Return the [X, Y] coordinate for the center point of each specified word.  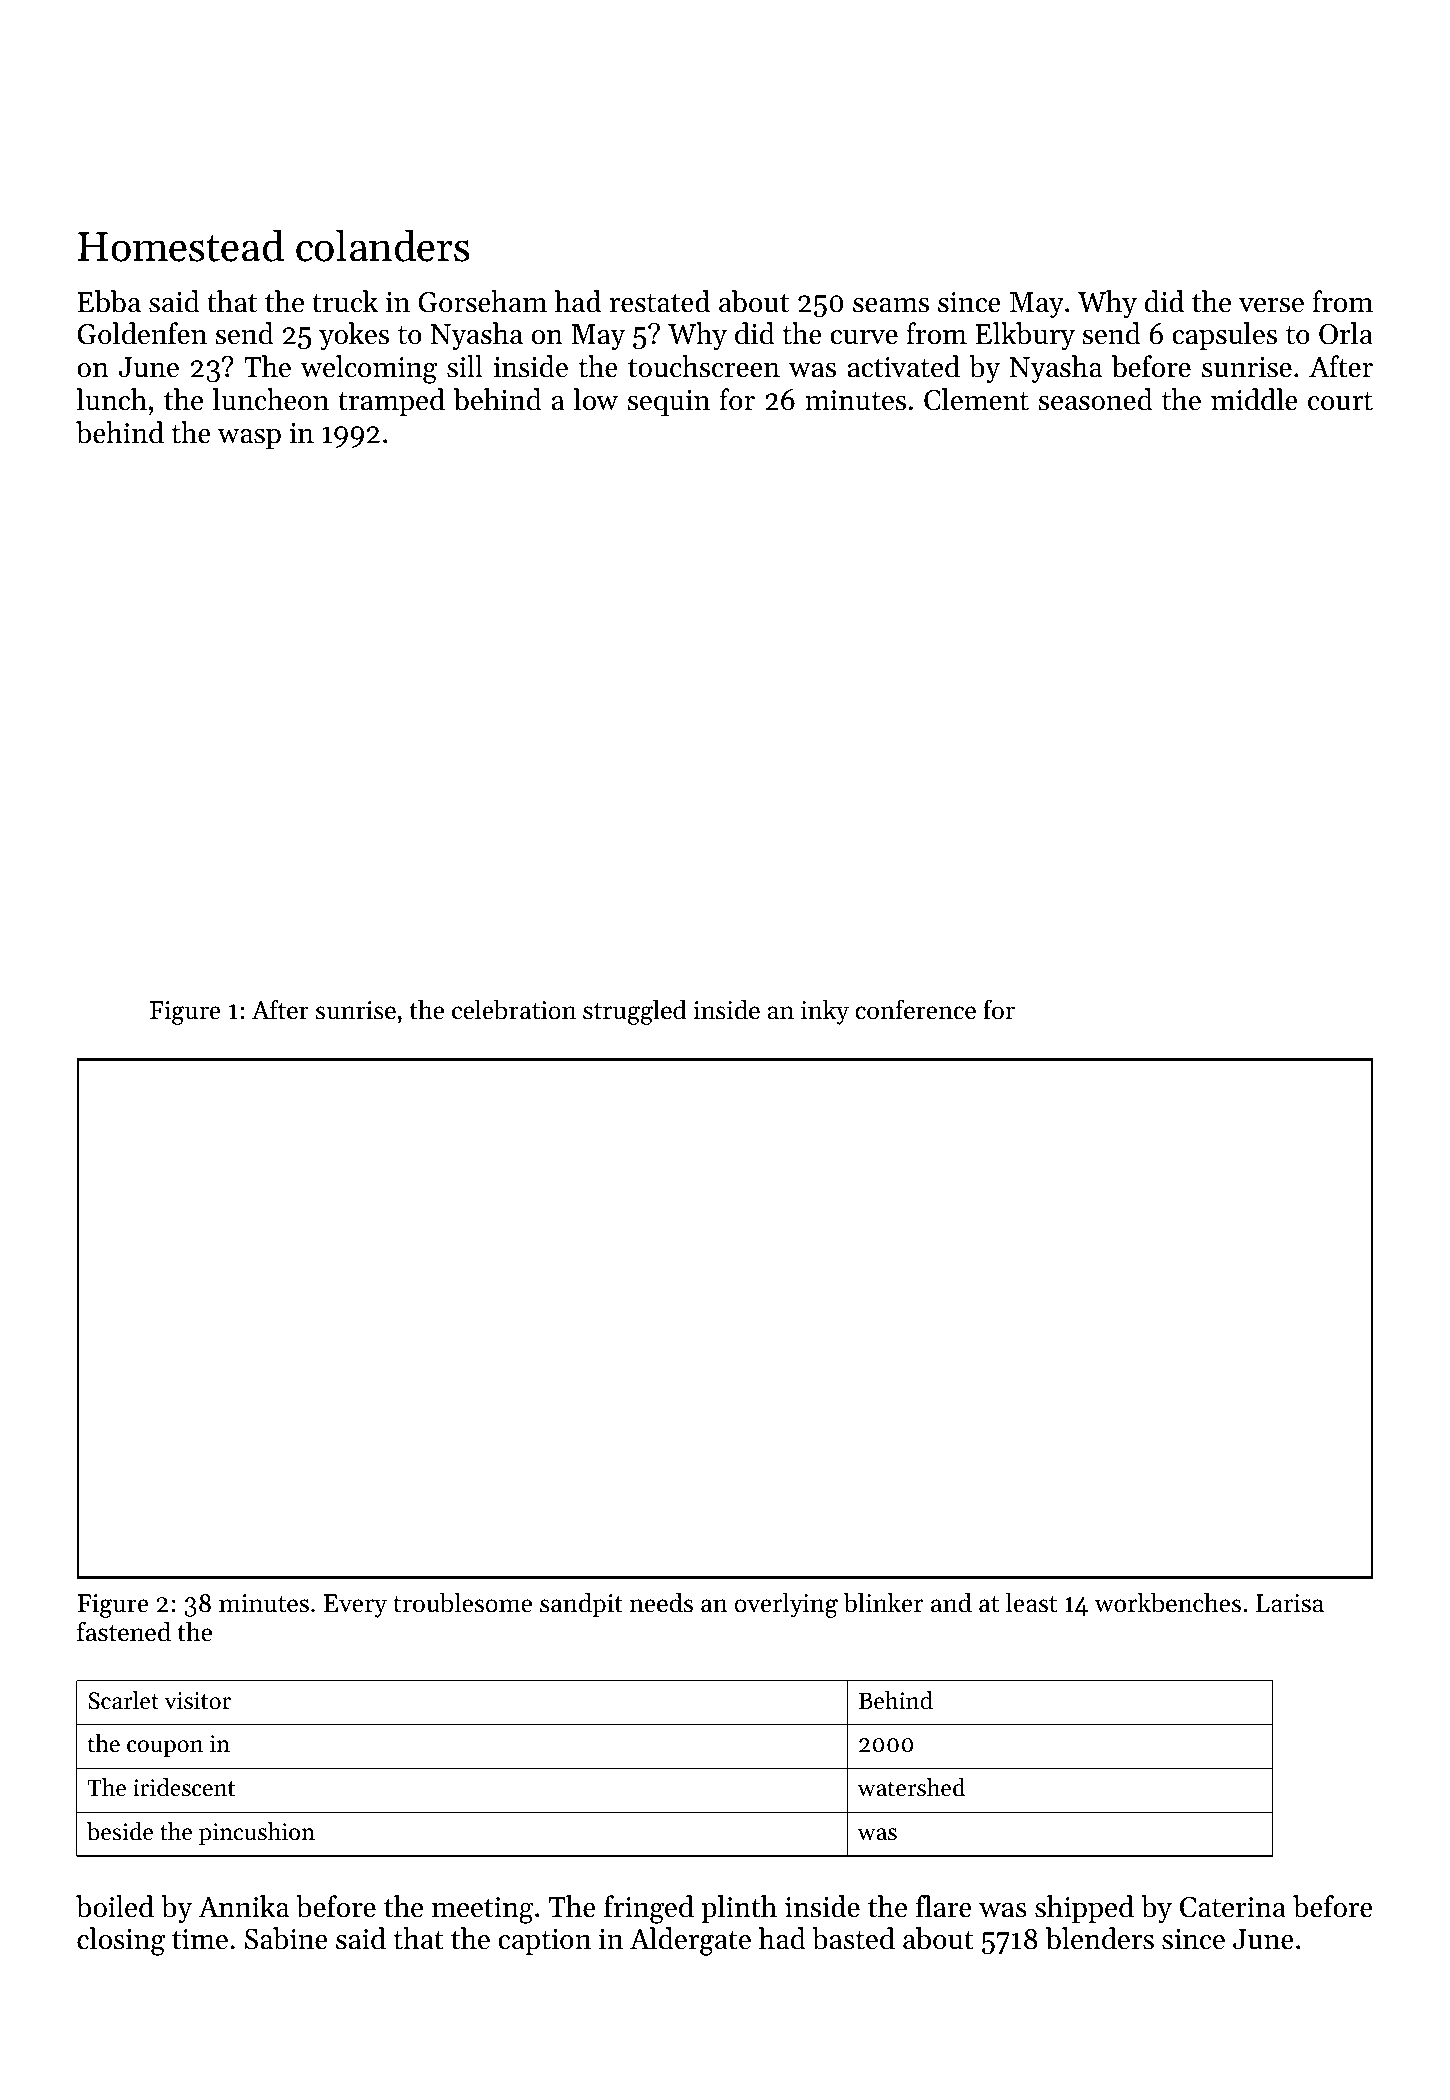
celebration [514, 1009]
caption [544, 1942]
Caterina [1233, 1907]
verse [1271, 305]
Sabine [286, 1938]
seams [891, 305]
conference [915, 1009]
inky [825, 1012]
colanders [383, 245]
